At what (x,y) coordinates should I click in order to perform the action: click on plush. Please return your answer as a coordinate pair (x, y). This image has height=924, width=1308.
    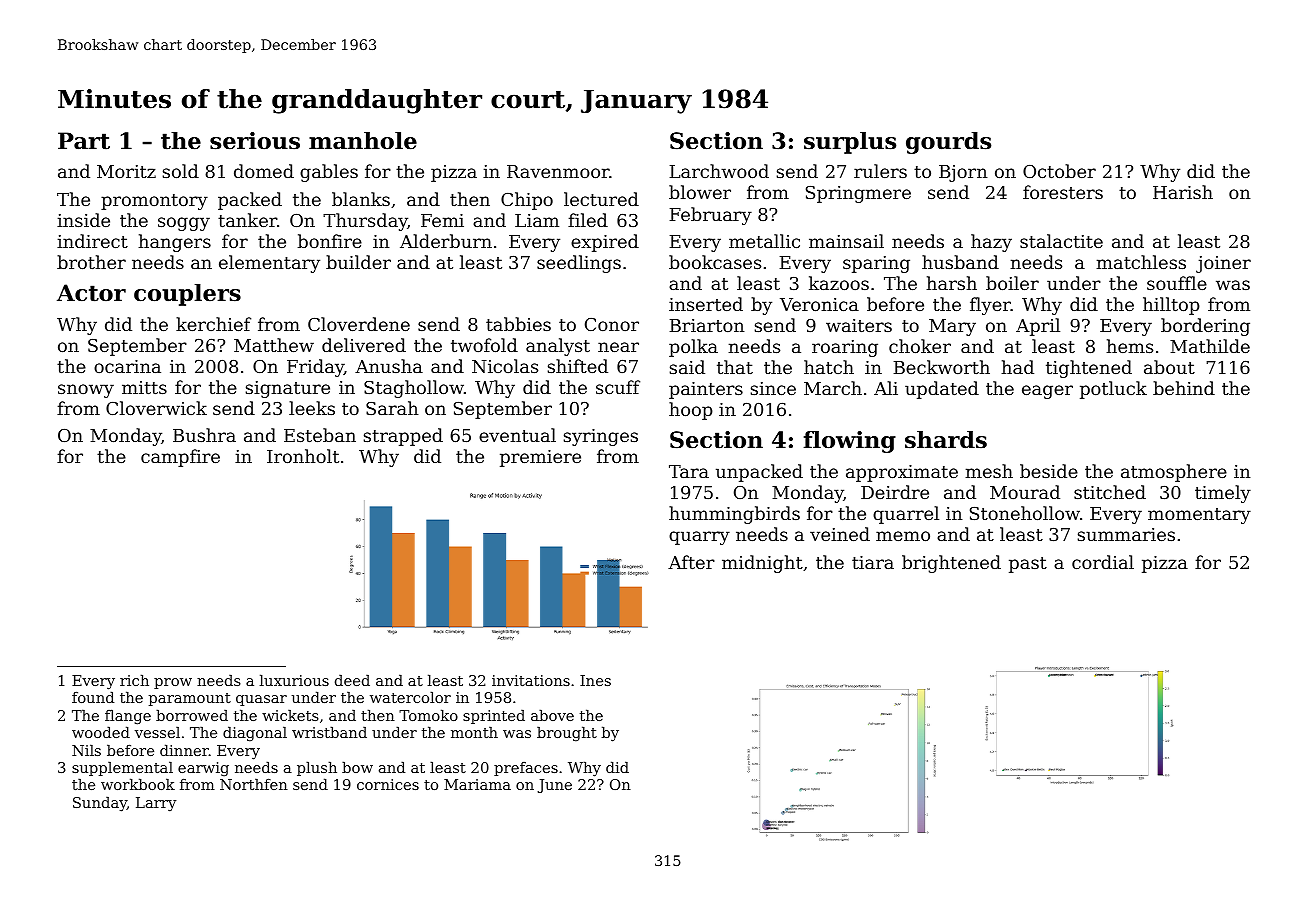
    Looking at the image, I should click on (317, 768).
